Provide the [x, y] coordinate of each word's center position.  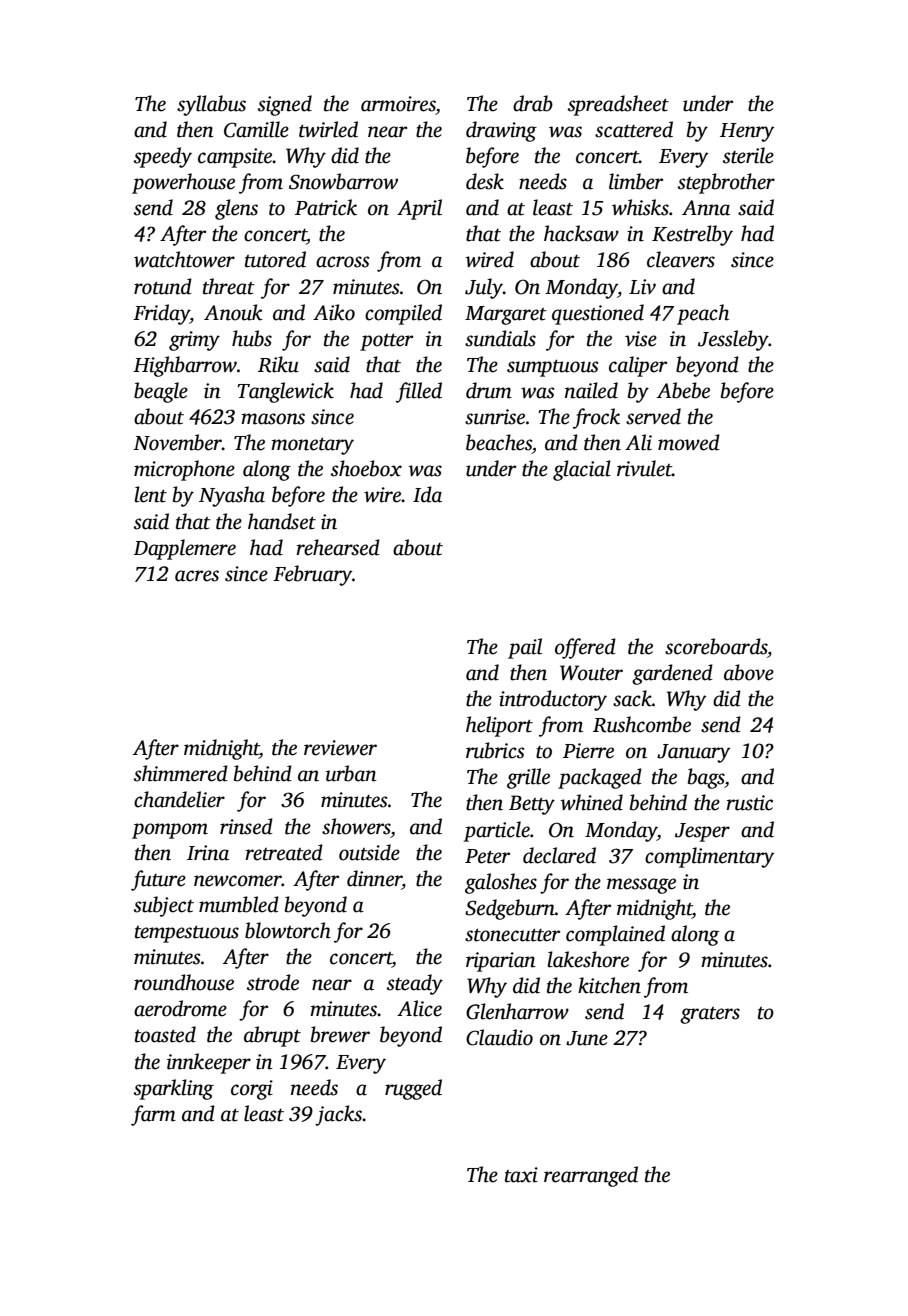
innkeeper [209, 1063]
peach [703, 314]
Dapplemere [184, 549]
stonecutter [512, 935]
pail [525, 648]
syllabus [211, 105]
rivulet [644, 468]
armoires [398, 104]
